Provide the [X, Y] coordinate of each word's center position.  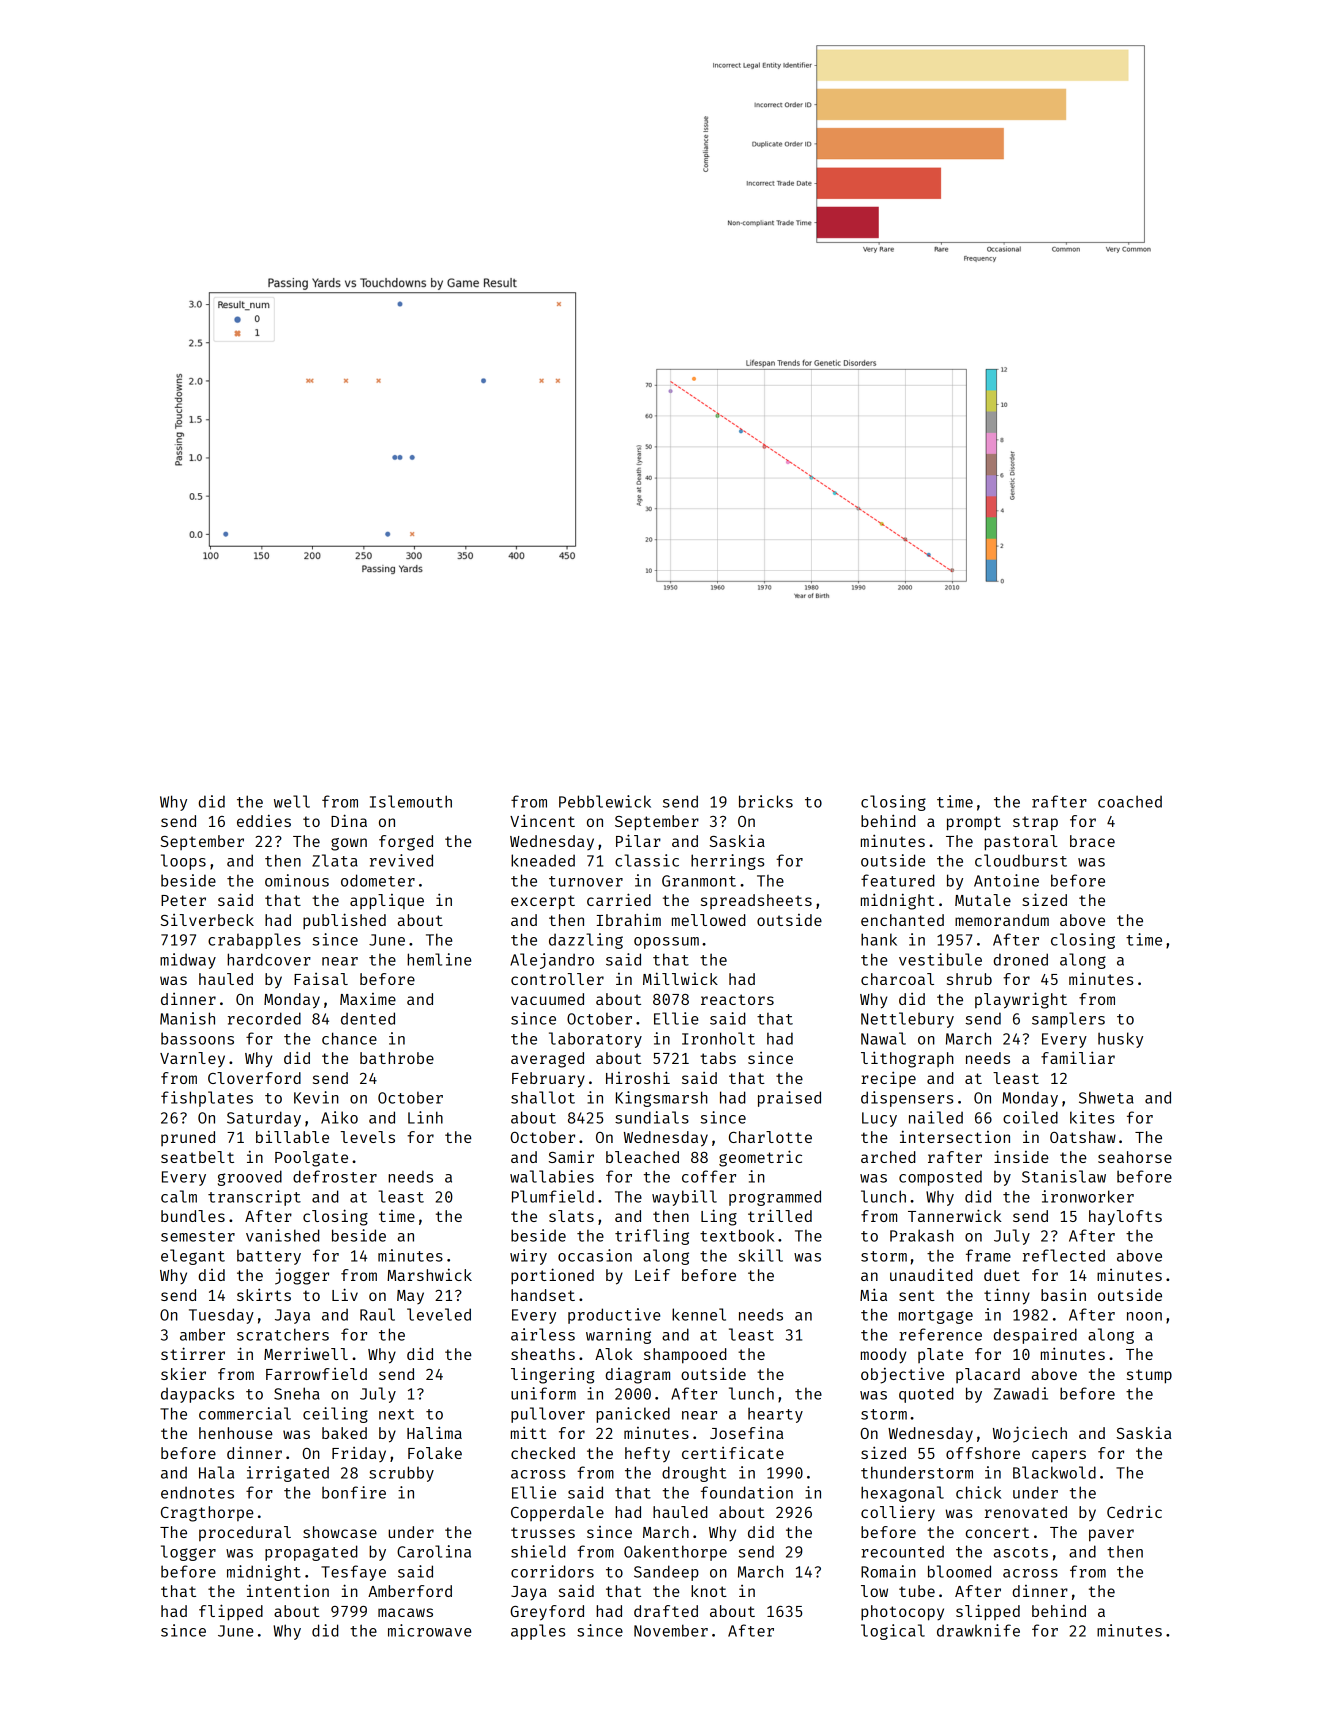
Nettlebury [907, 1020]
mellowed [708, 920]
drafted [666, 1611]
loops [183, 862]
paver [1111, 1535]
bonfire [354, 1492]
